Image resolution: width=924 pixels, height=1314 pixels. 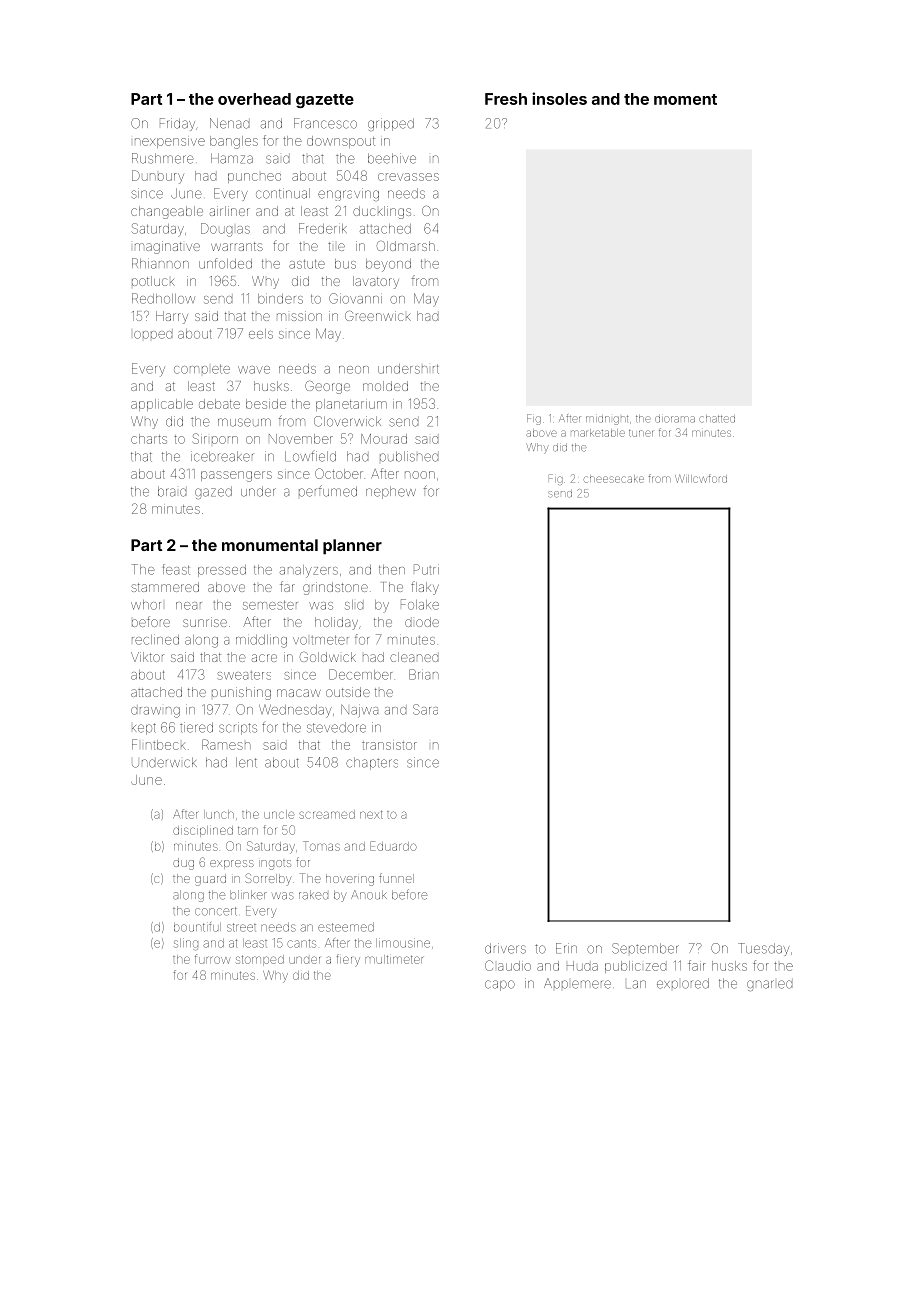 I want to click on near, so click(x=189, y=606).
